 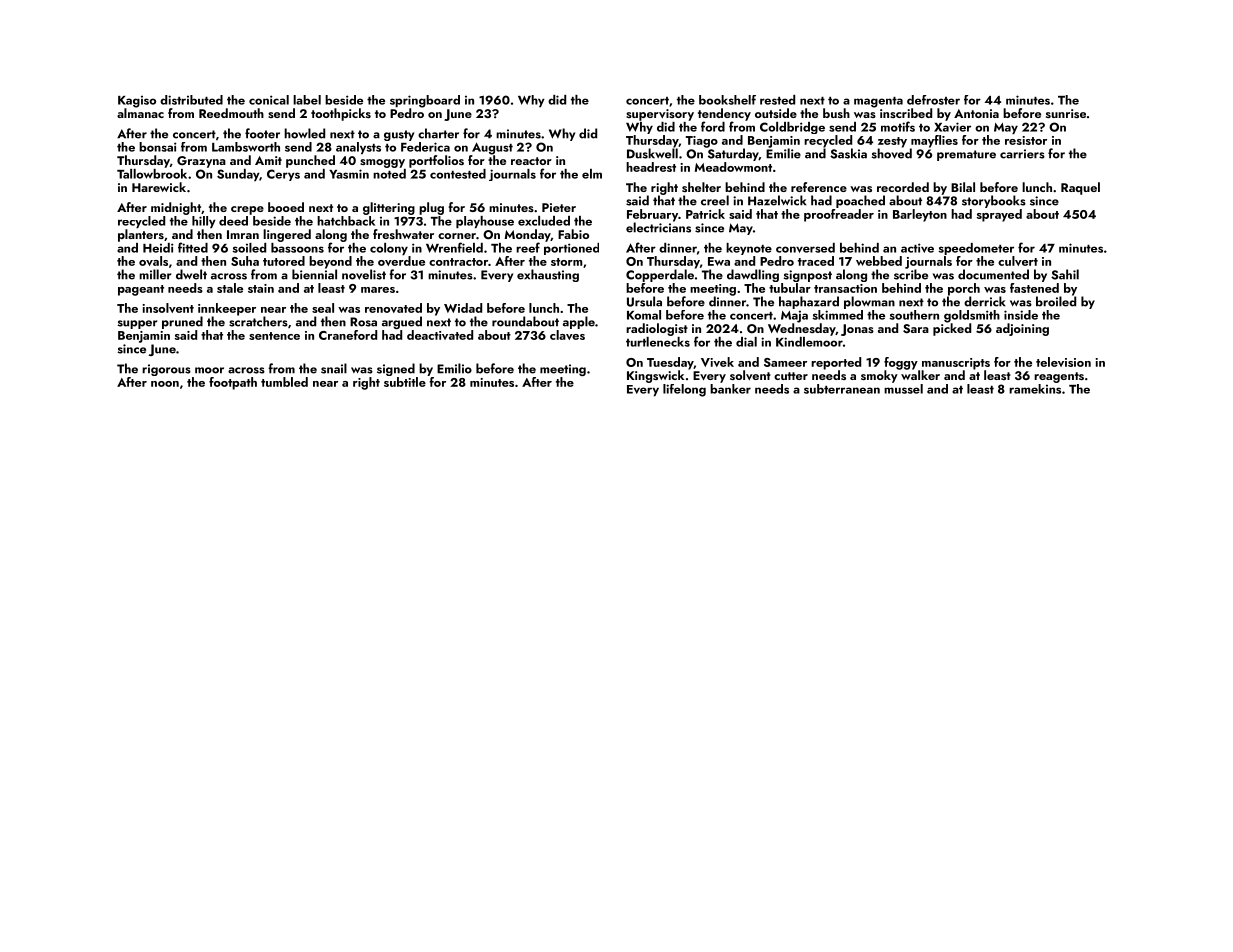 What do you see at coordinates (454, 368) in the page?
I see `Emilio` at bounding box center [454, 368].
